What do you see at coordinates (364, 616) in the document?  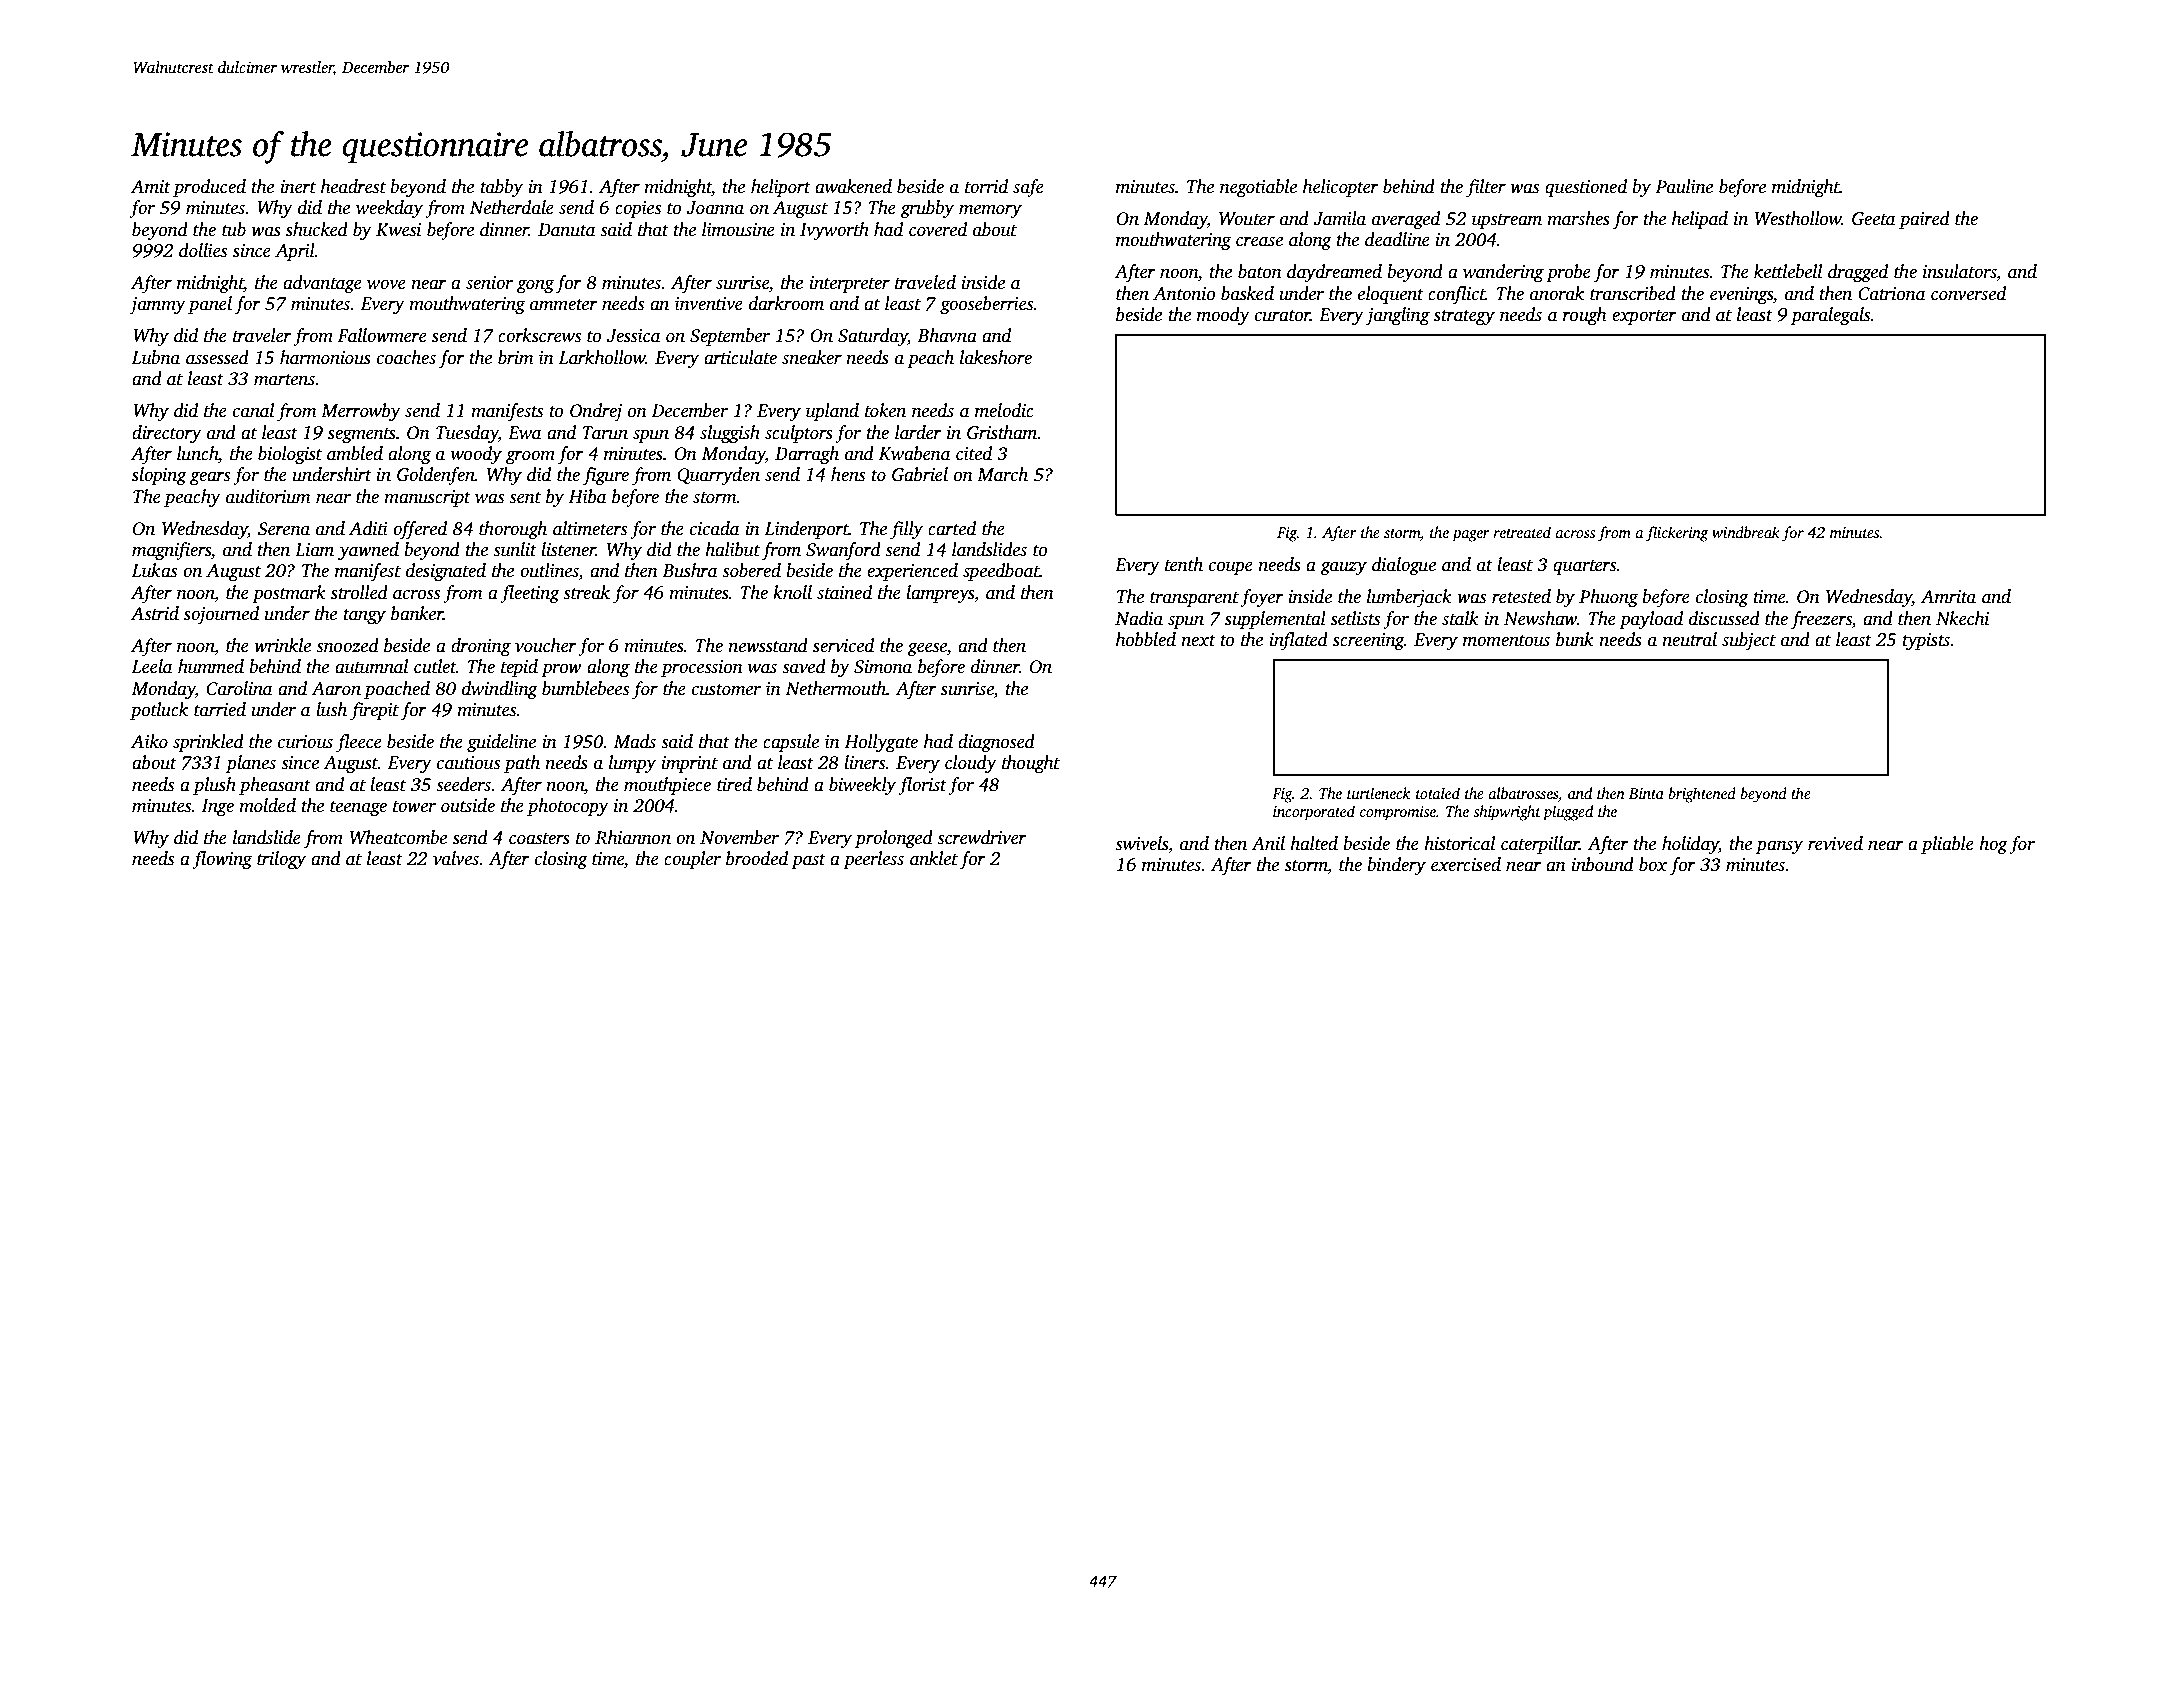 I see `tangy` at bounding box center [364, 616].
